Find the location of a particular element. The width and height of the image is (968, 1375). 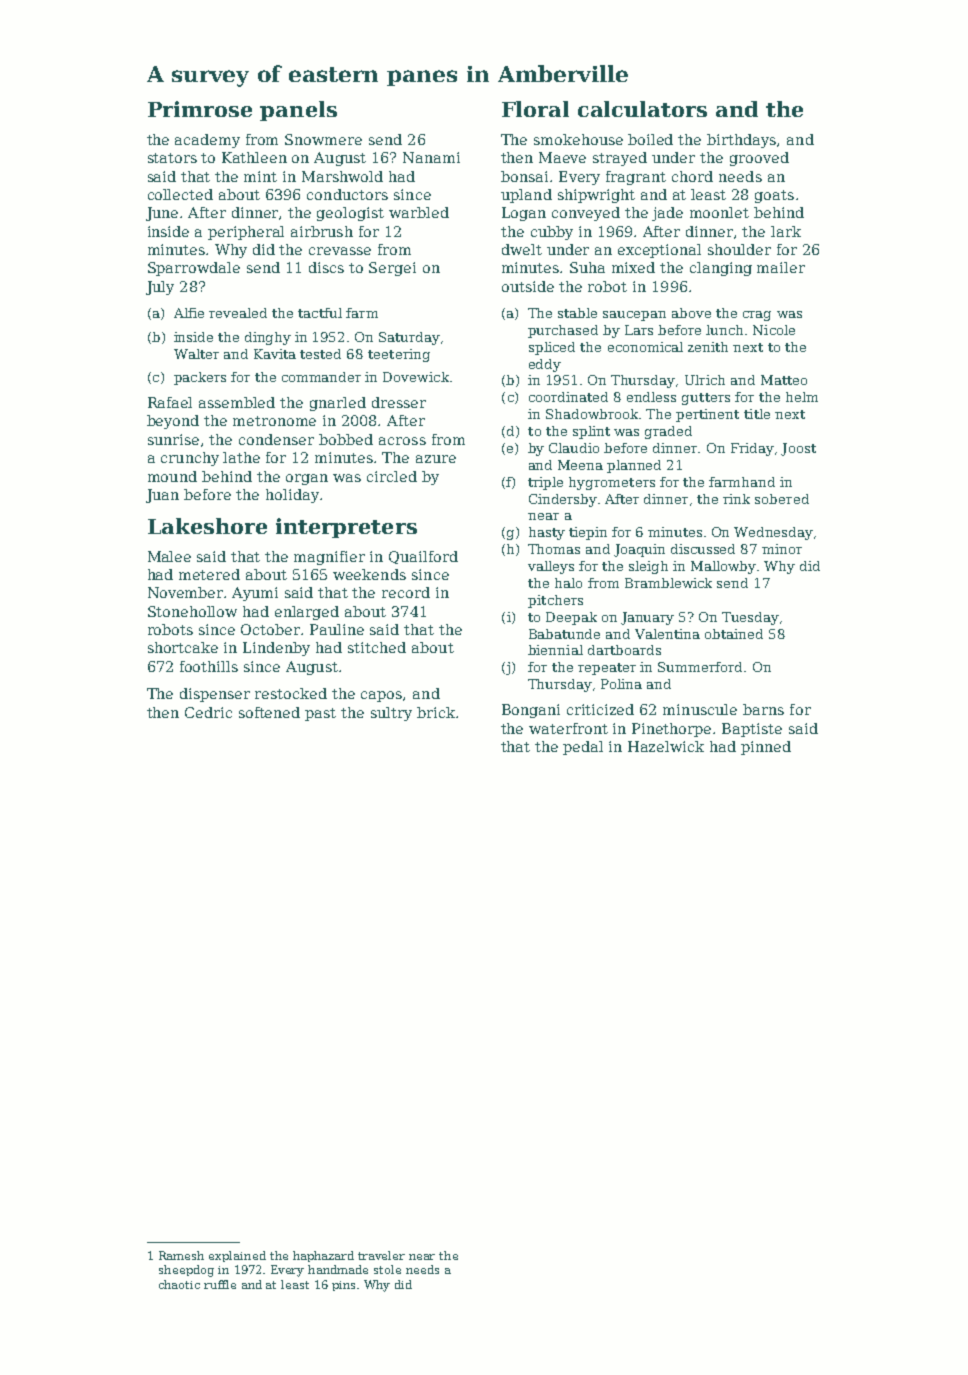

chaotic is located at coordinates (179, 1284).
